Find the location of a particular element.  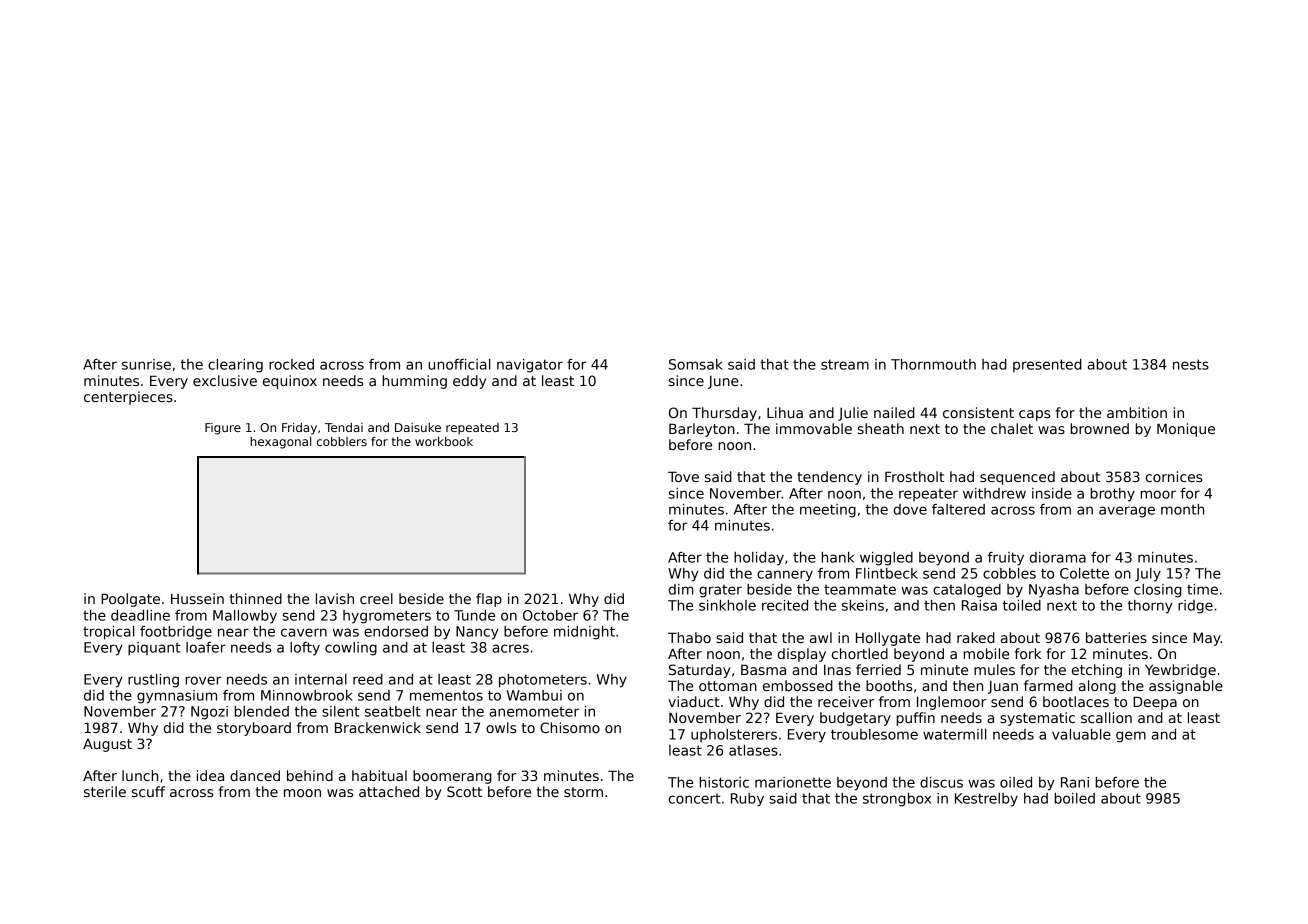

sterile is located at coordinates (105, 791).
